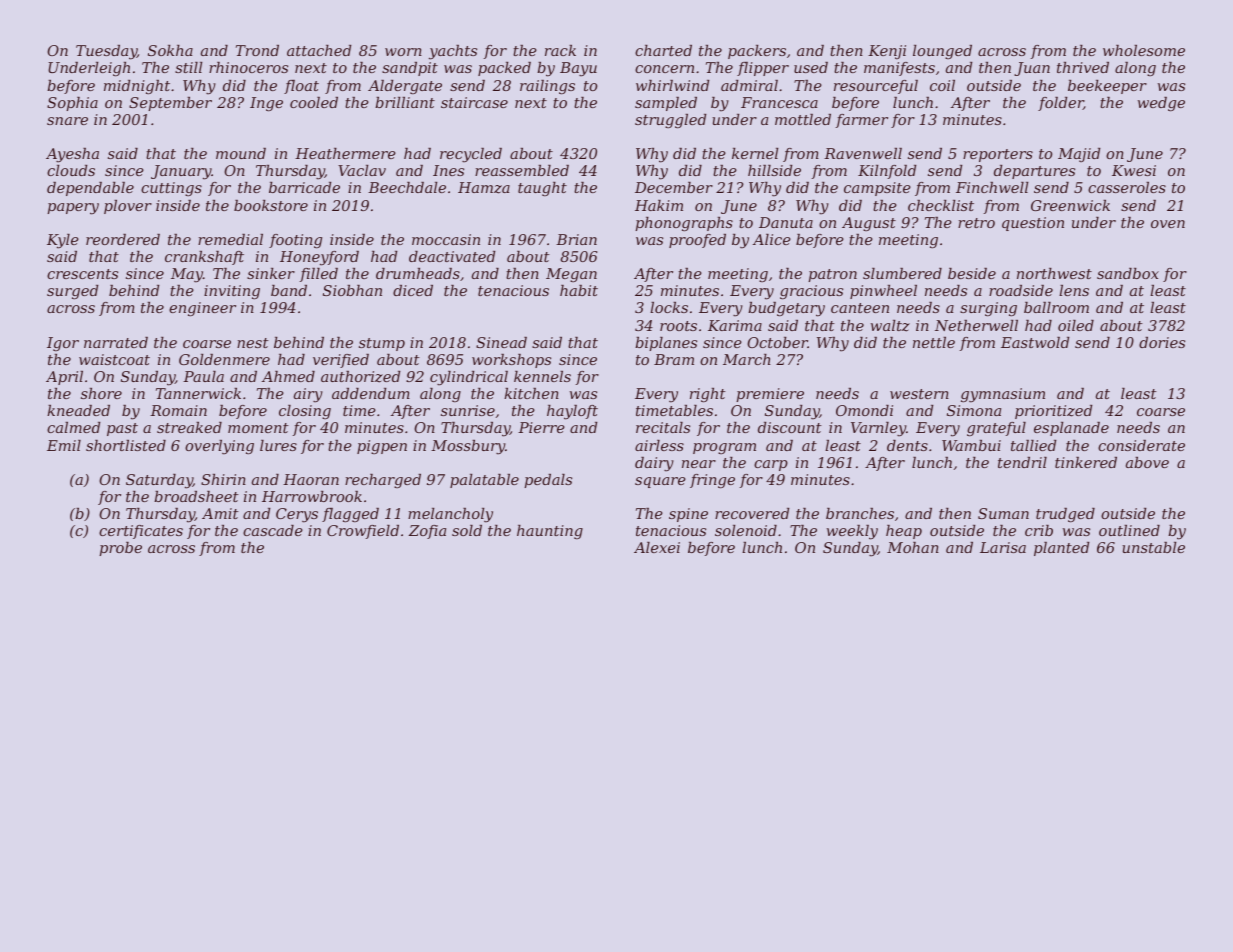 The height and width of the image is (952, 1233). What do you see at coordinates (657, 547) in the image?
I see `Alexei` at bounding box center [657, 547].
